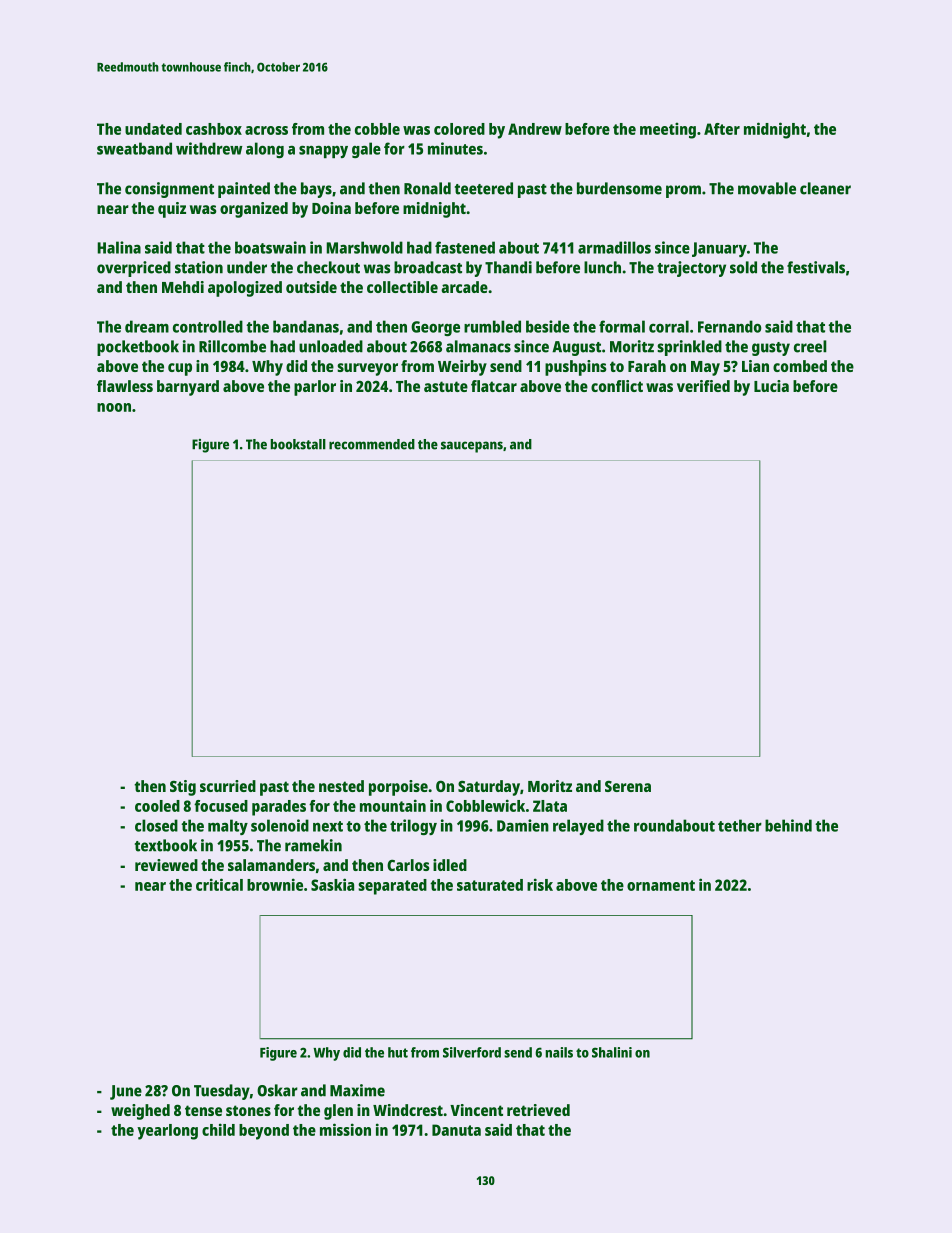 This image has height=1233, width=952. What do you see at coordinates (612, 1052) in the image?
I see `Shalini` at bounding box center [612, 1052].
